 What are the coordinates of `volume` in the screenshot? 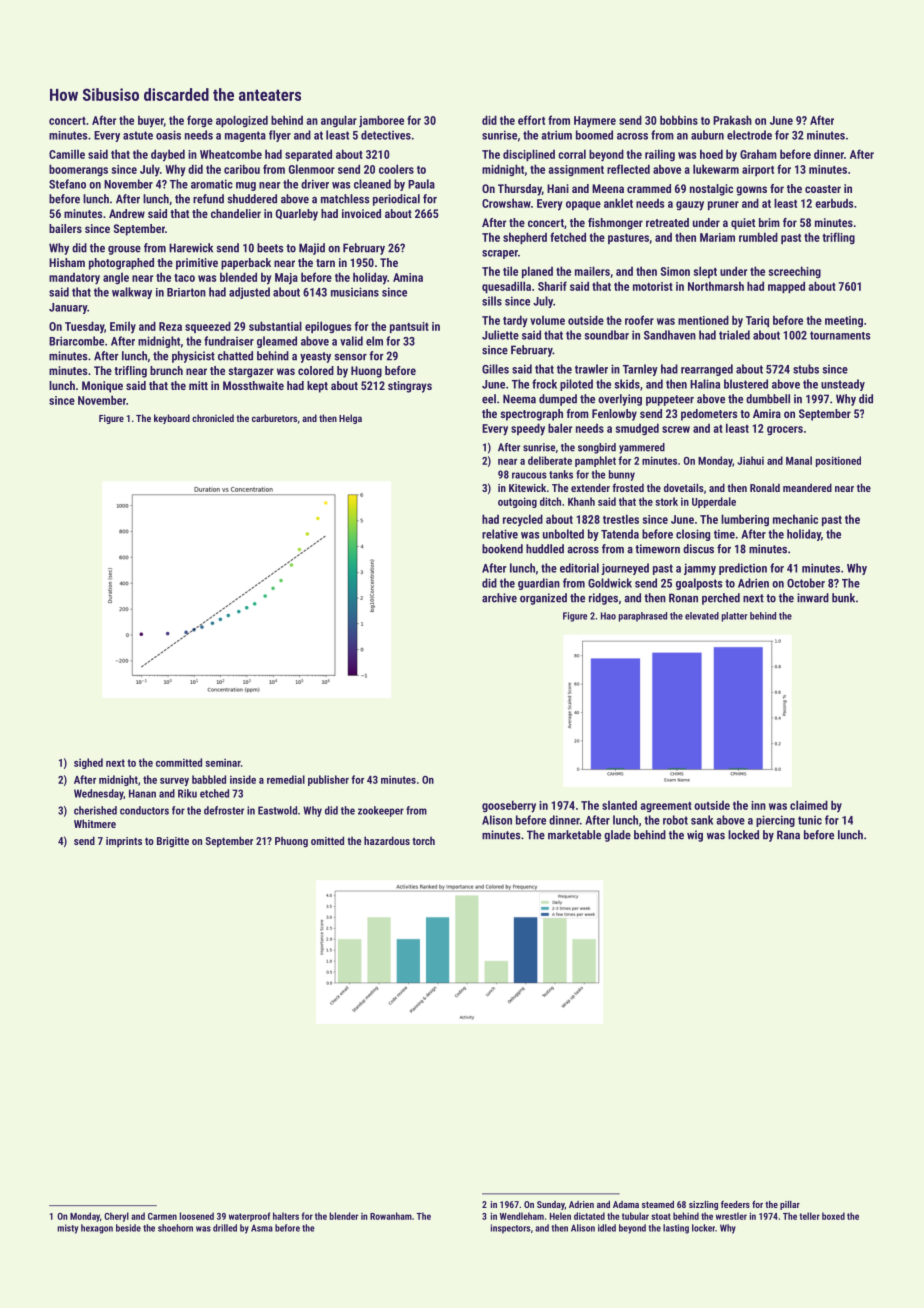 It's located at (547, 320).
